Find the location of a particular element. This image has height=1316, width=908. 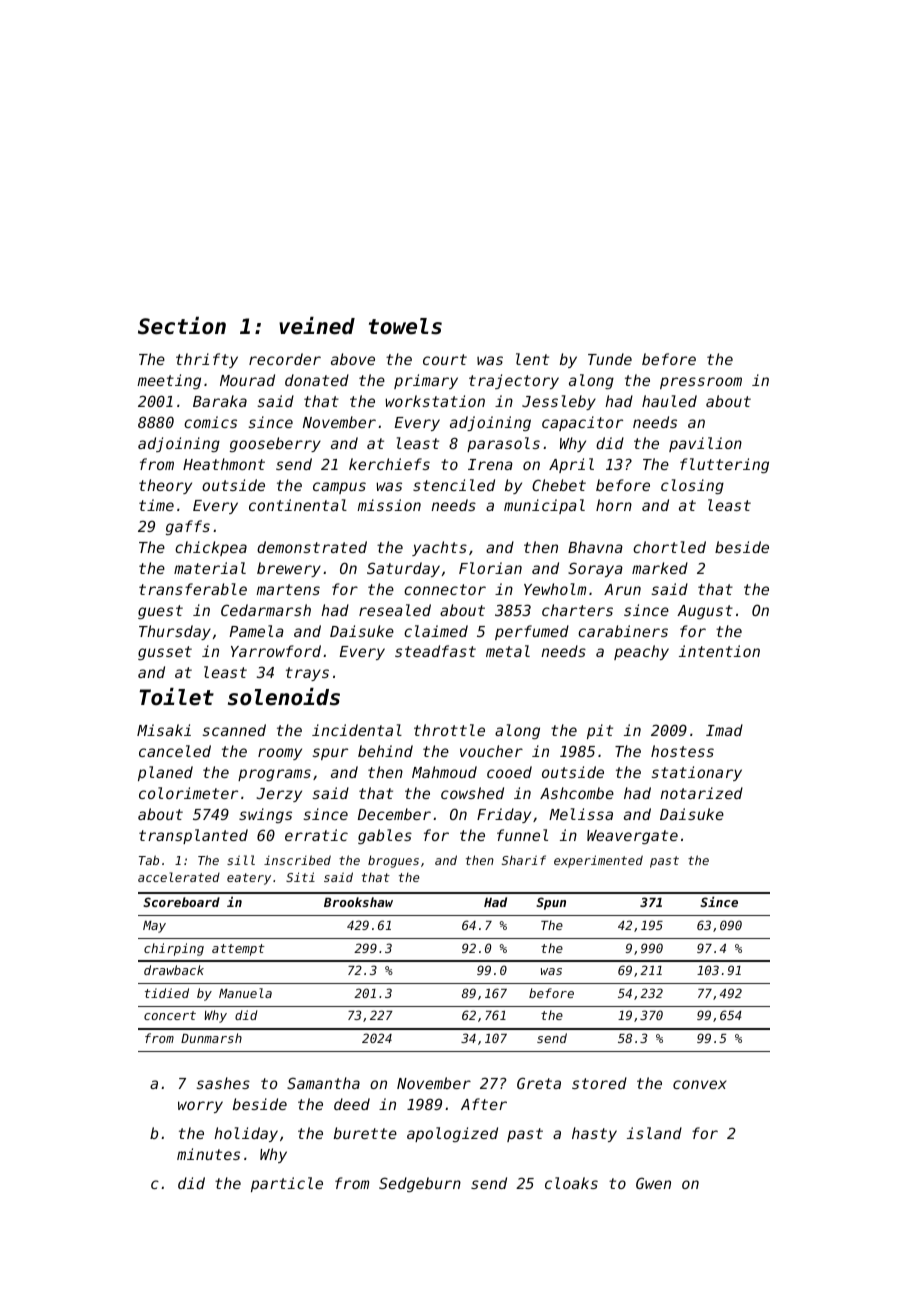

veined is located at coordinates (317, 326).
